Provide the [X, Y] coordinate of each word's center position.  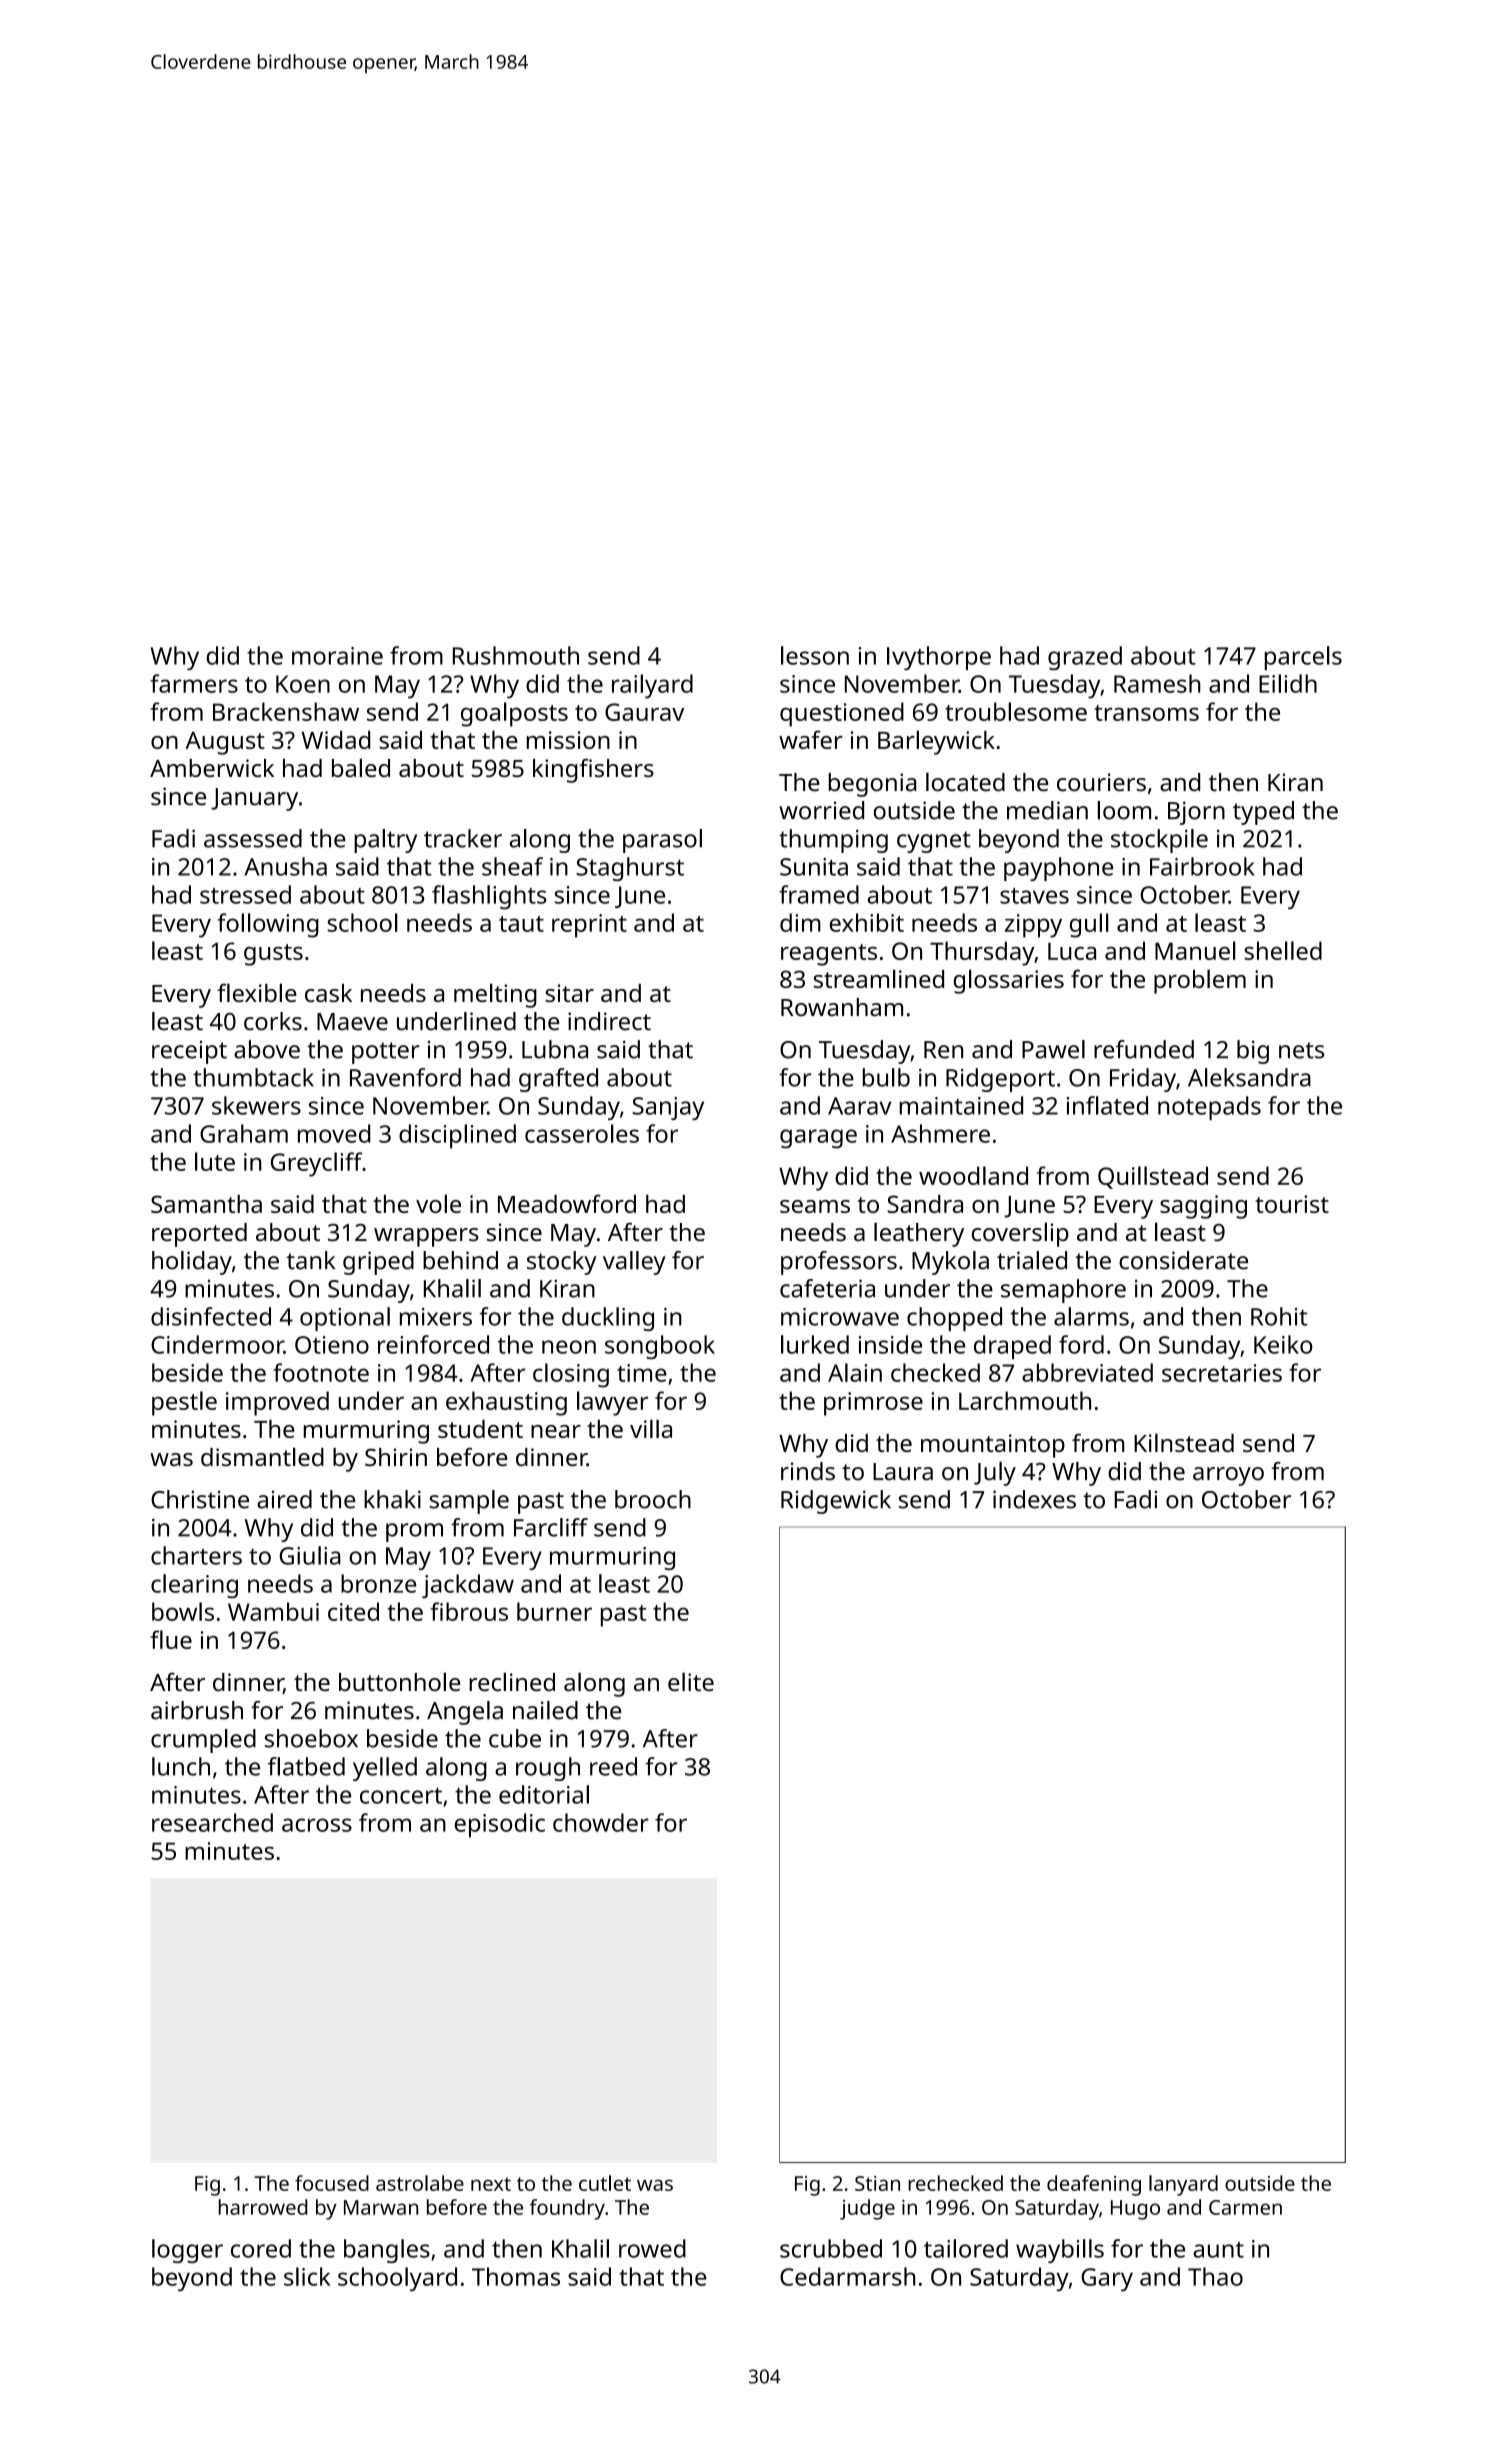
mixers [436, 1317]
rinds [808, 1471]
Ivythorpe [939, 658]
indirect [609, 1021]
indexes [1034, 1499]
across [317, 1825]
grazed [1085, 658]
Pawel [1053, 1049]
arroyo [1228, 1476]
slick [307, 2276]
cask [328, 993]
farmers [194, 683]
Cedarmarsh [847, 2276]
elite [691, 1681]
